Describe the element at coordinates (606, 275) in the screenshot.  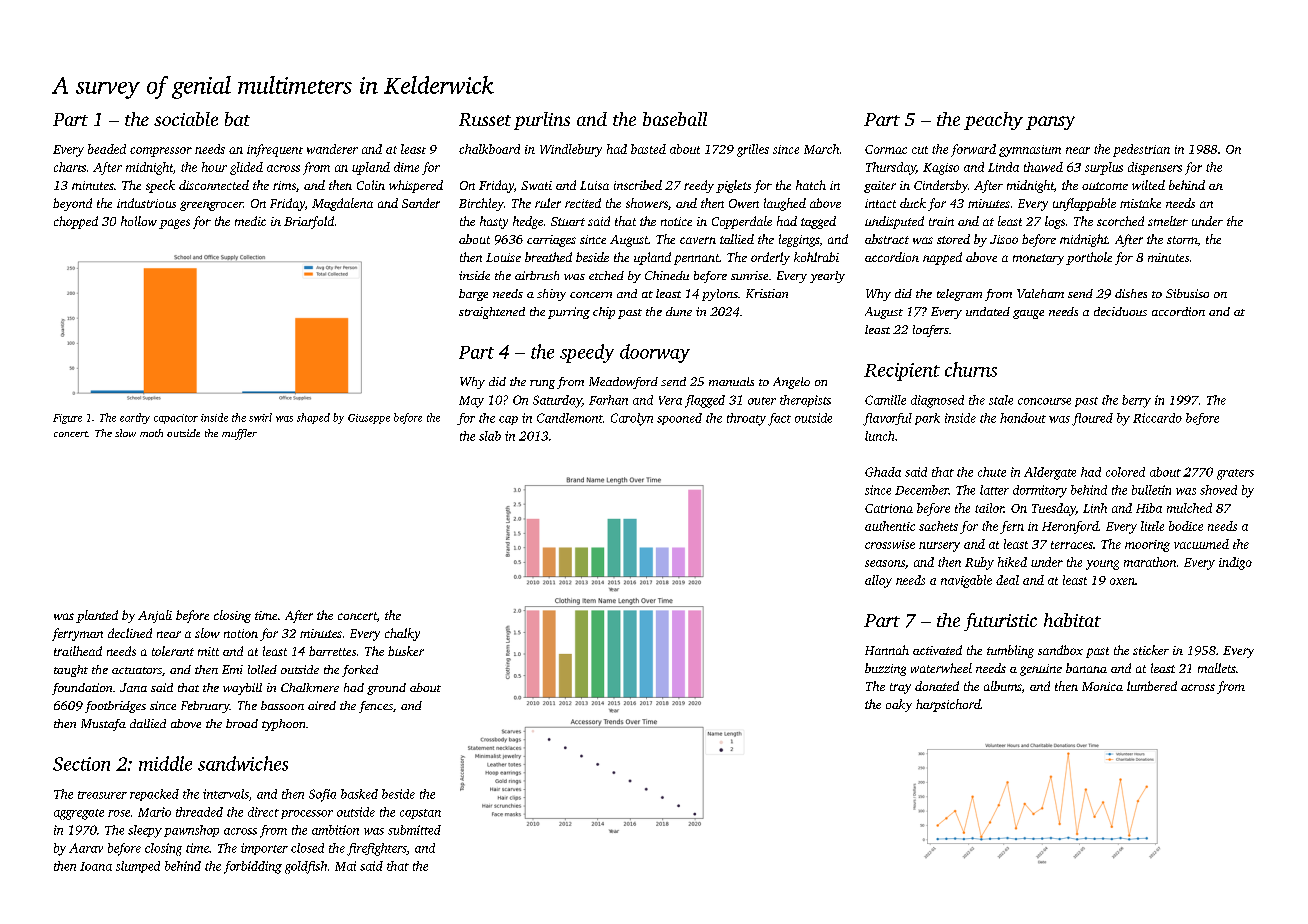
I see `etched` at that location.
